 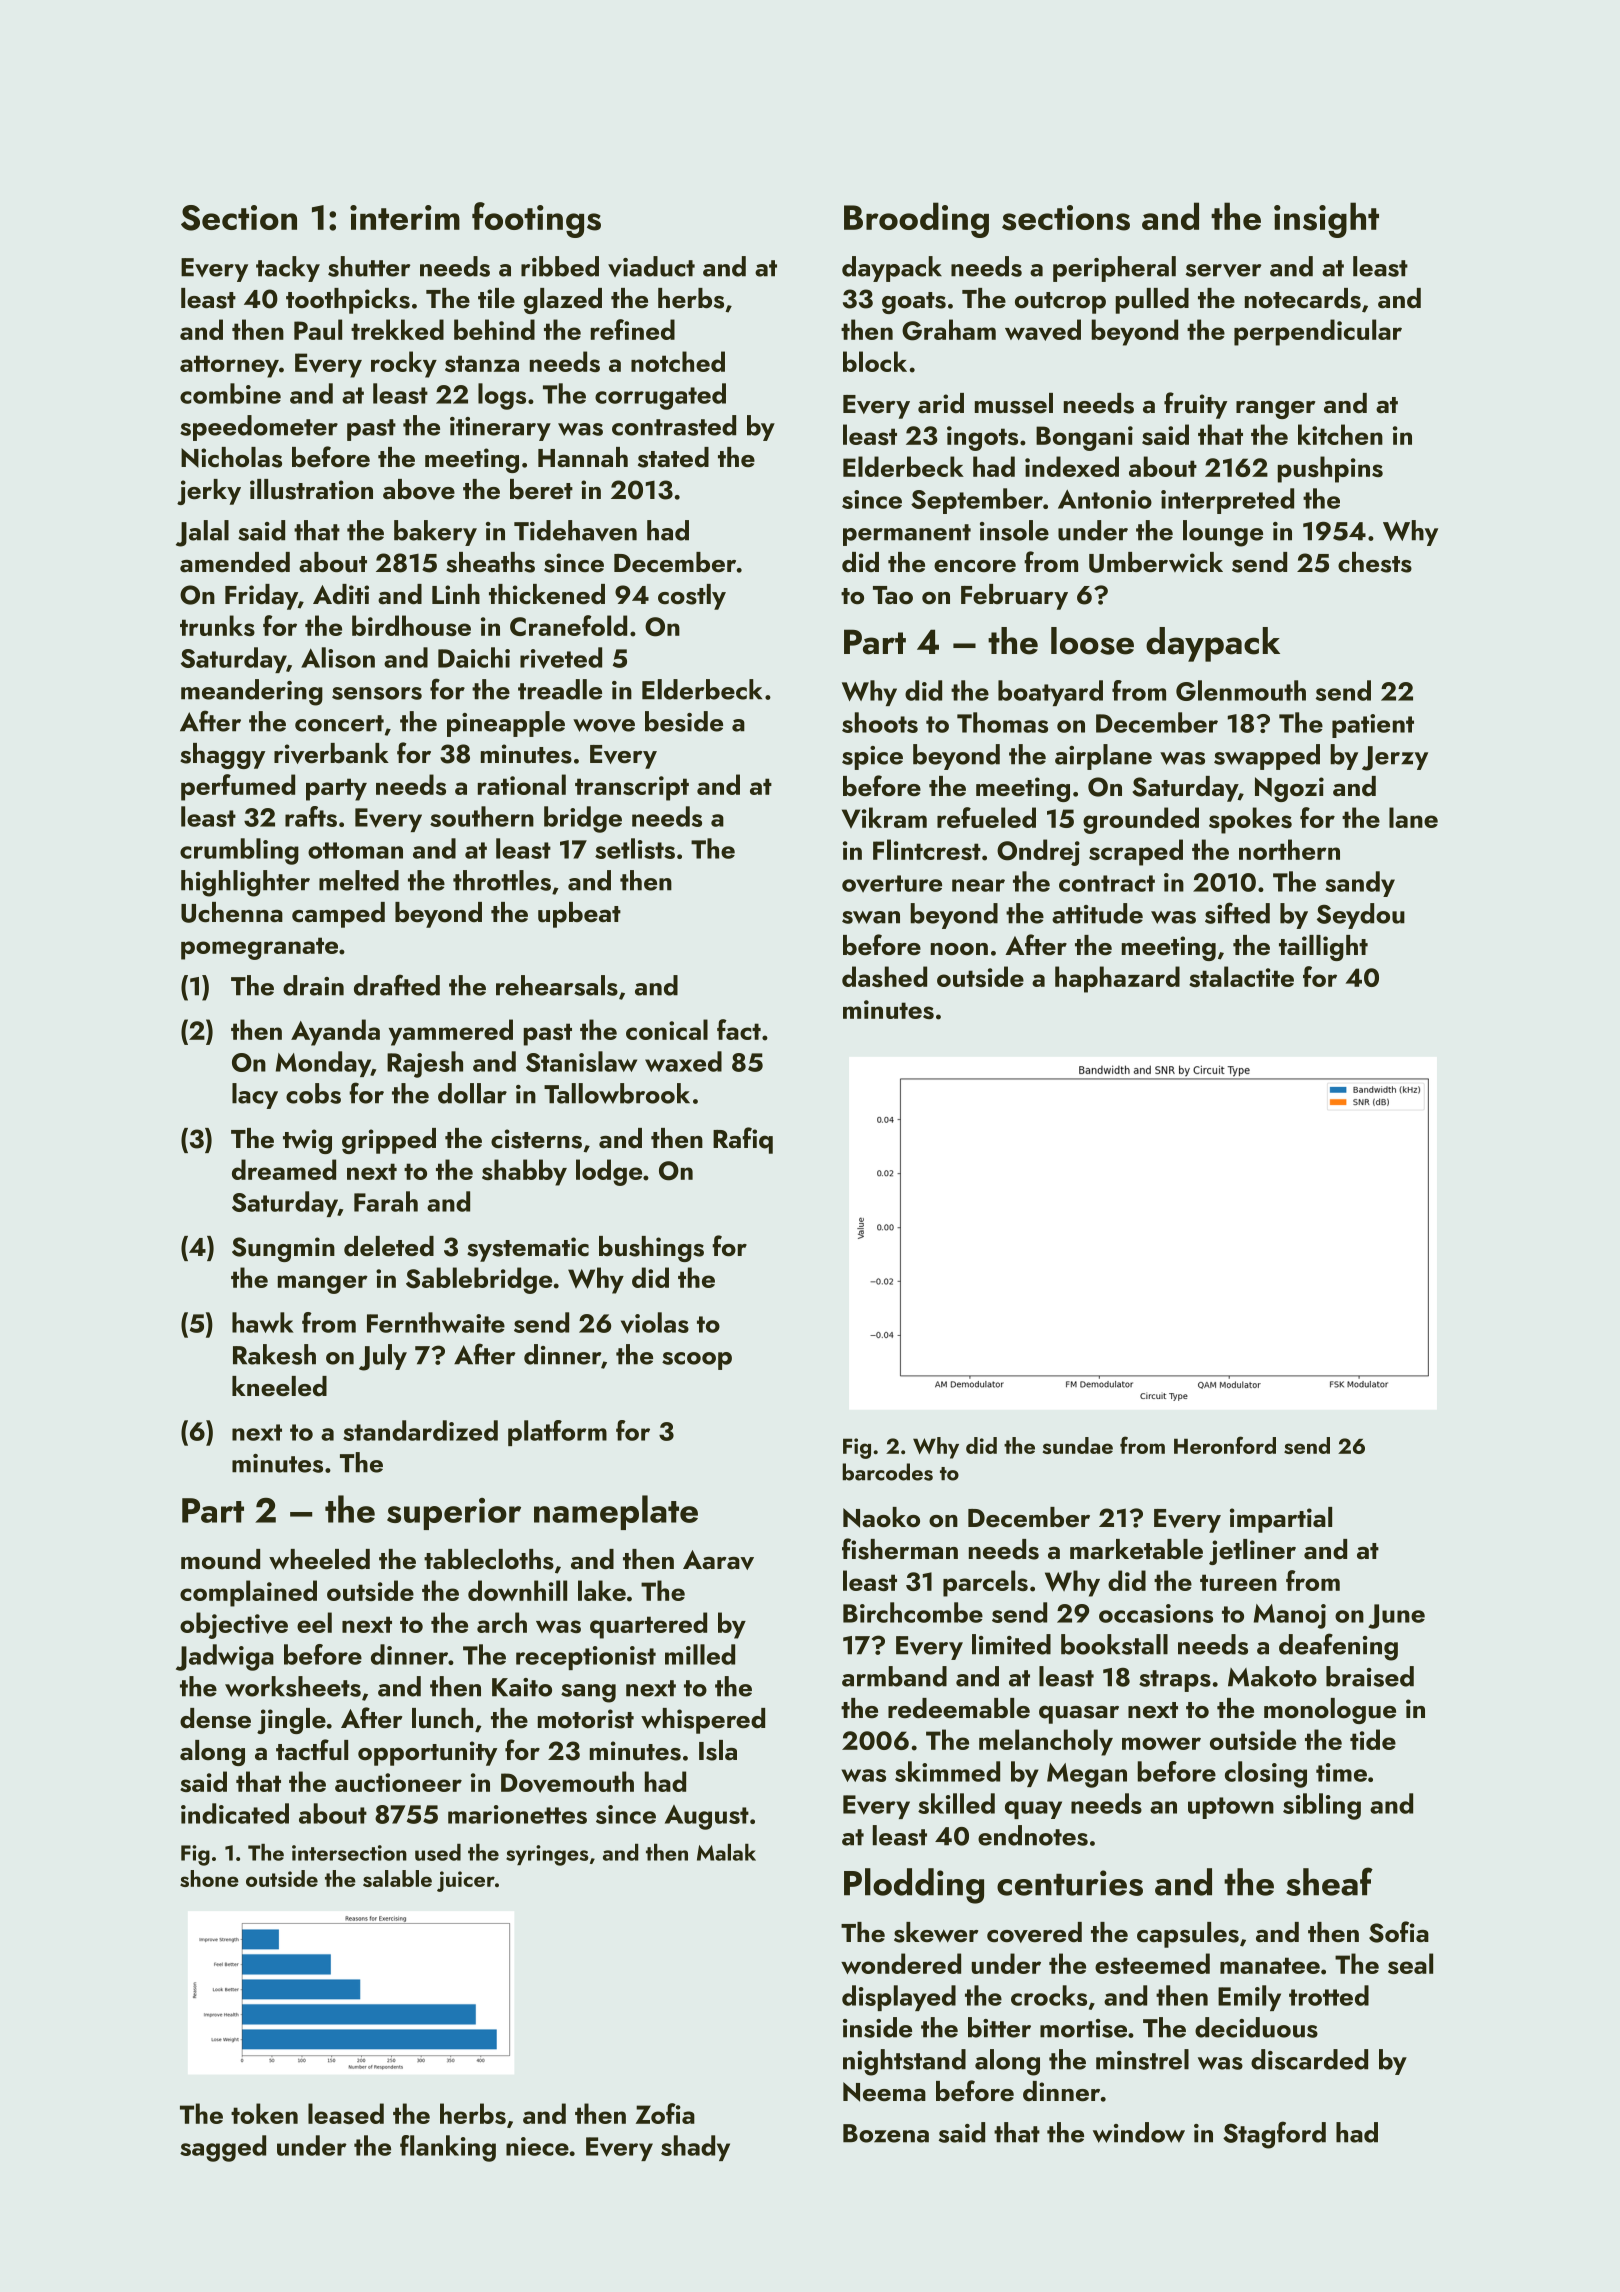 I want to click on Antonio, so click(x=1105, y=499).
